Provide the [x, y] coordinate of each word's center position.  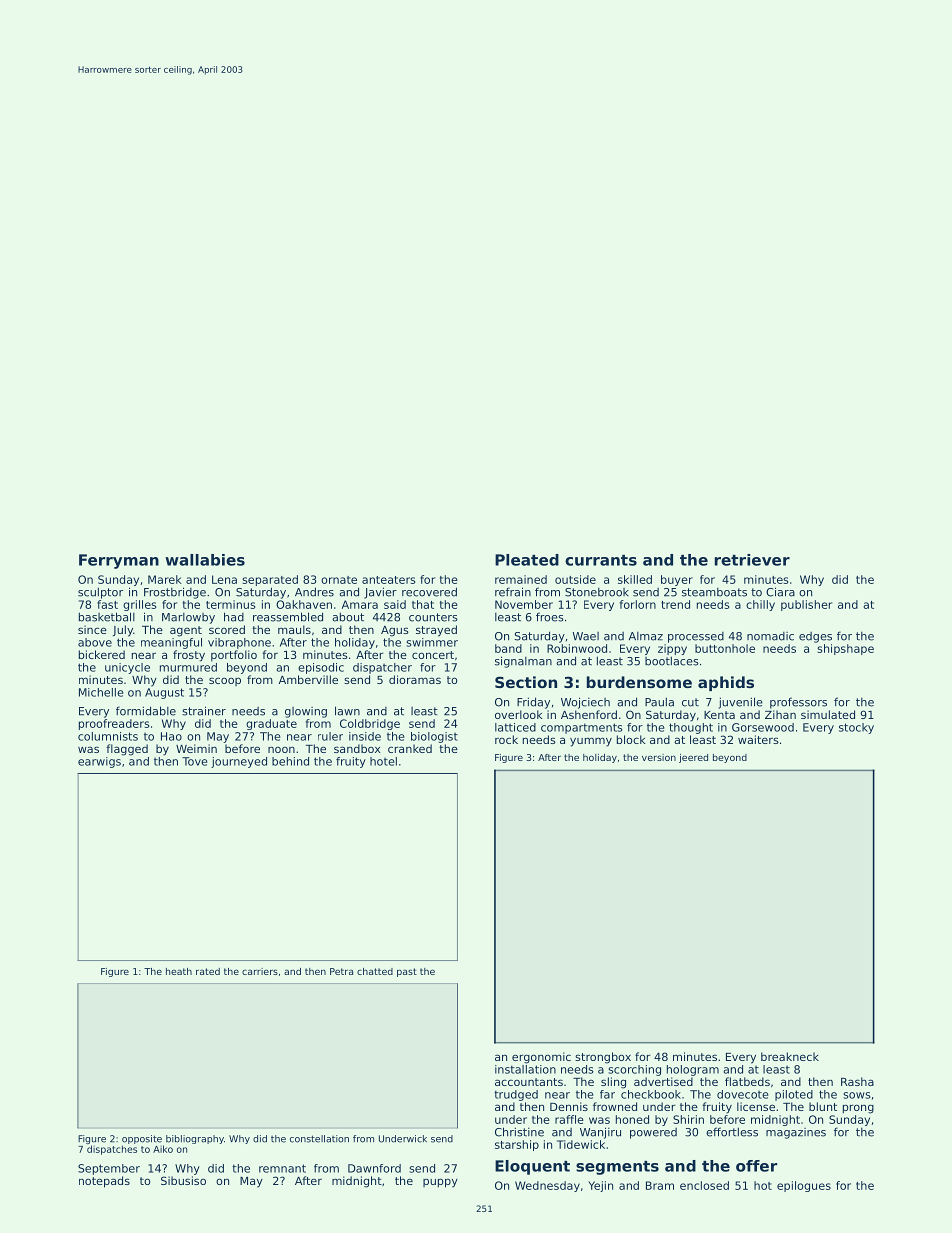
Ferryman [119, 561]
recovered [429, 592]
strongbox [603, 1058]
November [524, 604]
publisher [806, 605]
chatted [375, 971]
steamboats [714, 592]
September [109, 1169]
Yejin [600, 1186]
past [407, 972]
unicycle [127, 668]
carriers [260, 971]
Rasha [857, 1081]
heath [179, 971]
